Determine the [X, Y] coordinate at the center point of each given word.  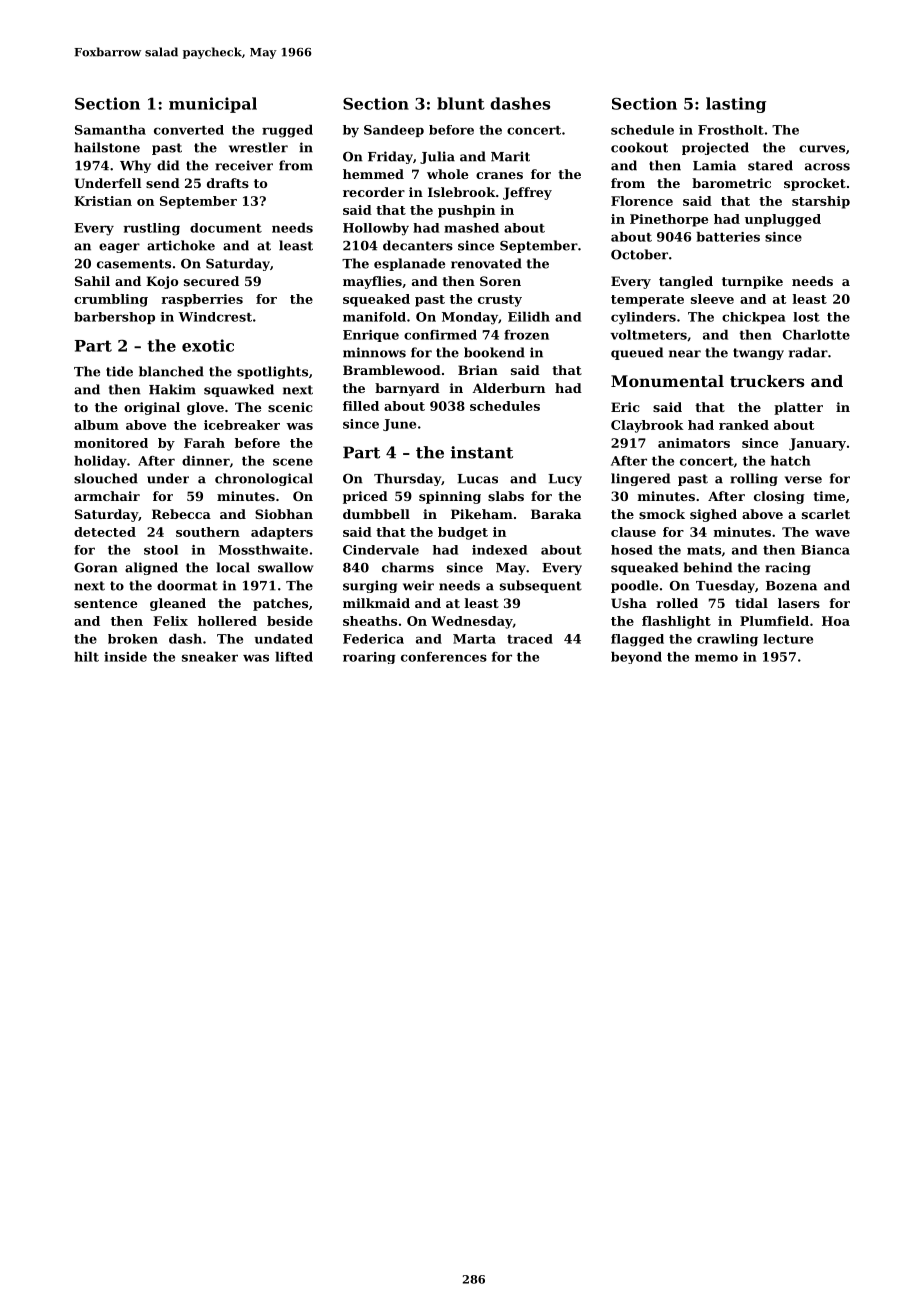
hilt [86, 657]
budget [463, 533]
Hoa [836, 621]
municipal [213, 105]
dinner [206, 461]
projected [715, 148]
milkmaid [376, 603]
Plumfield [774, 621]
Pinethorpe [669, 220]
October [639, 254]
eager [119, 248]
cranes [499, 175]
